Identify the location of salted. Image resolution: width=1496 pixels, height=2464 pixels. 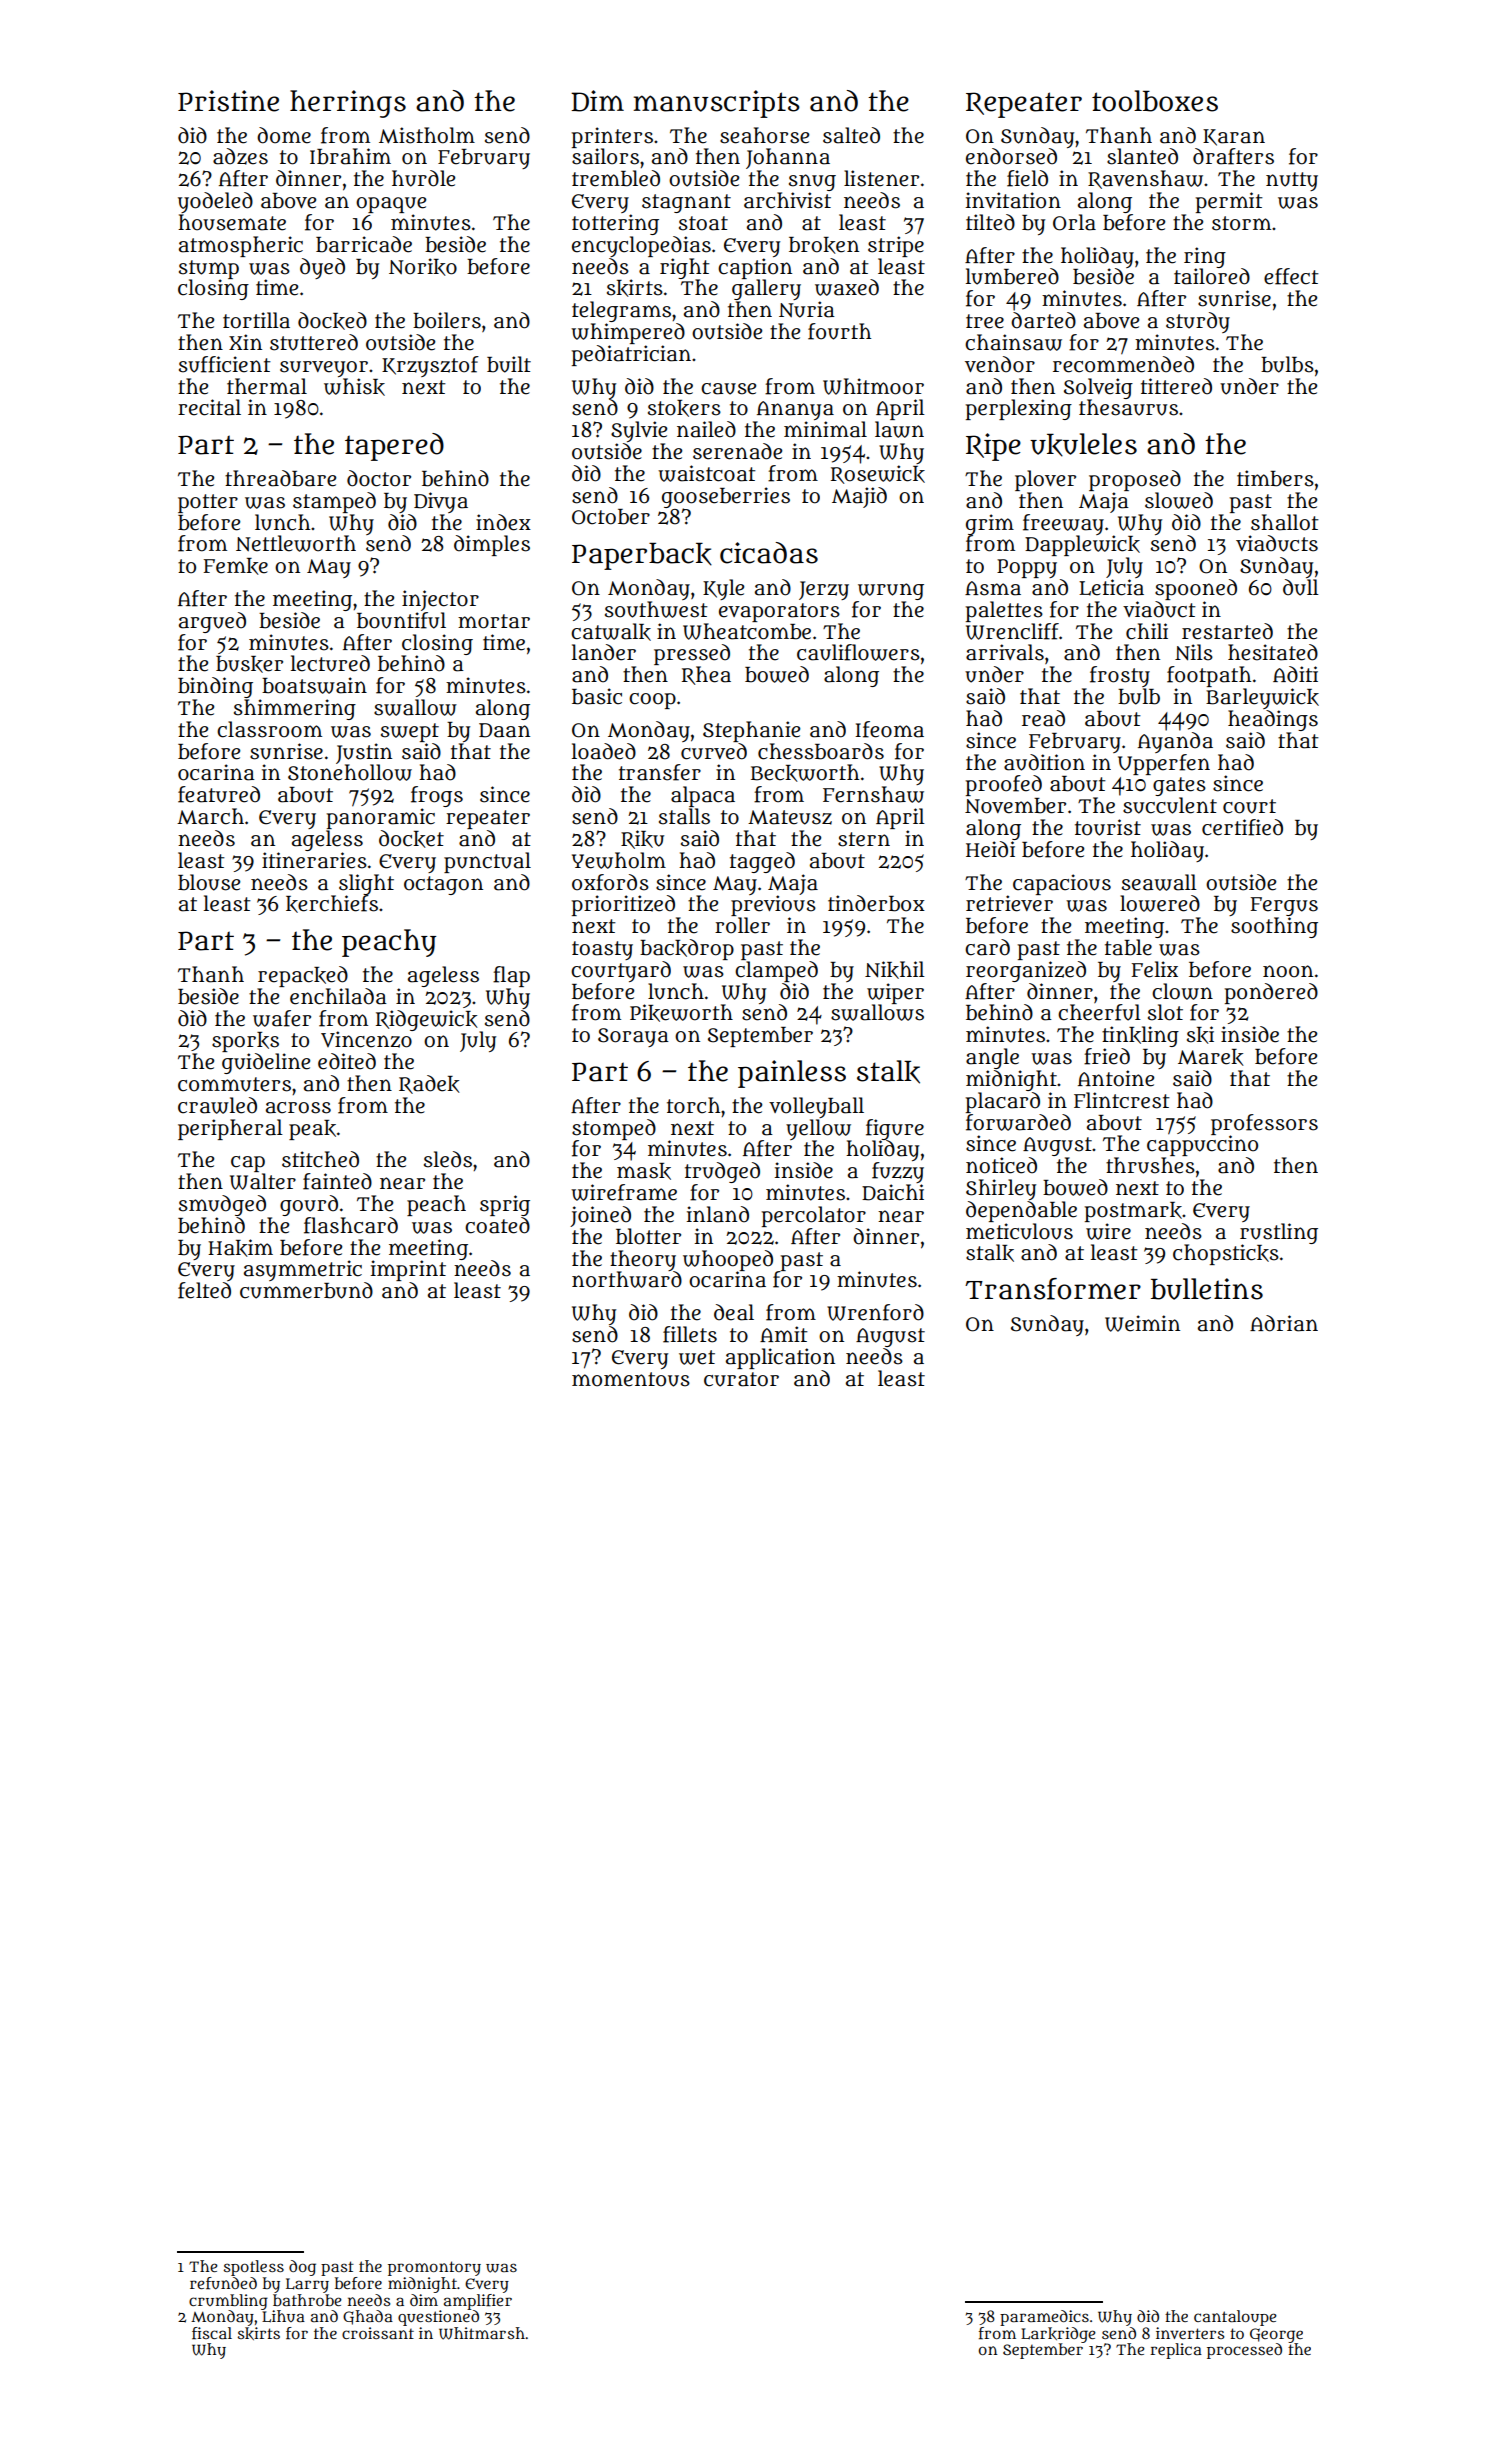
(851, 135).
